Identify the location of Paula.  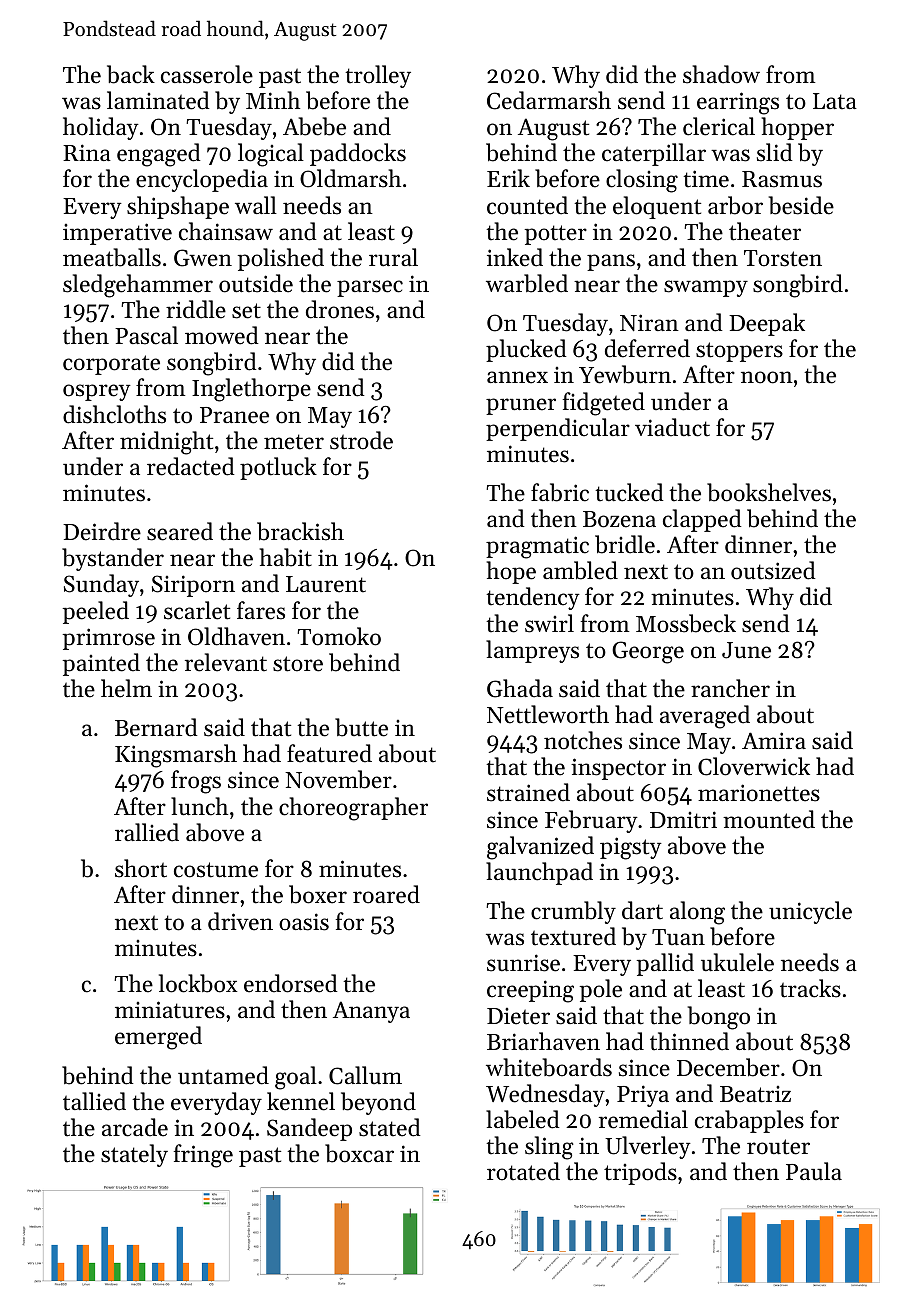
(814, 1171).
